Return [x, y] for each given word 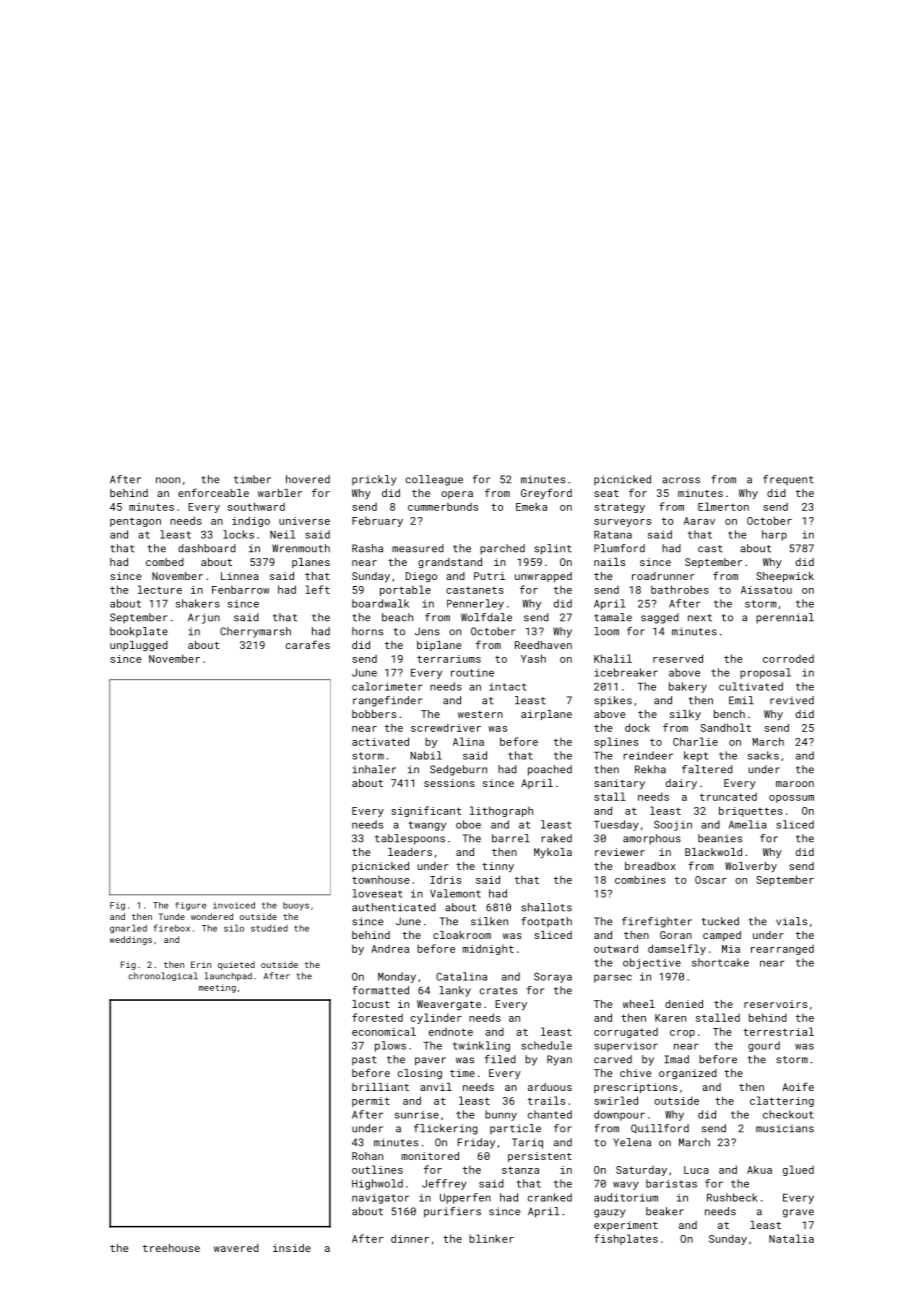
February [377, 522]
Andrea [390, 949]
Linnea [240, 576]
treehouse [171, 1248]
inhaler [374, 769]
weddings [131, 940]
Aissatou [766, 590]
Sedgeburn [458, 770]
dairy [681, 784]
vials [791, 921]
